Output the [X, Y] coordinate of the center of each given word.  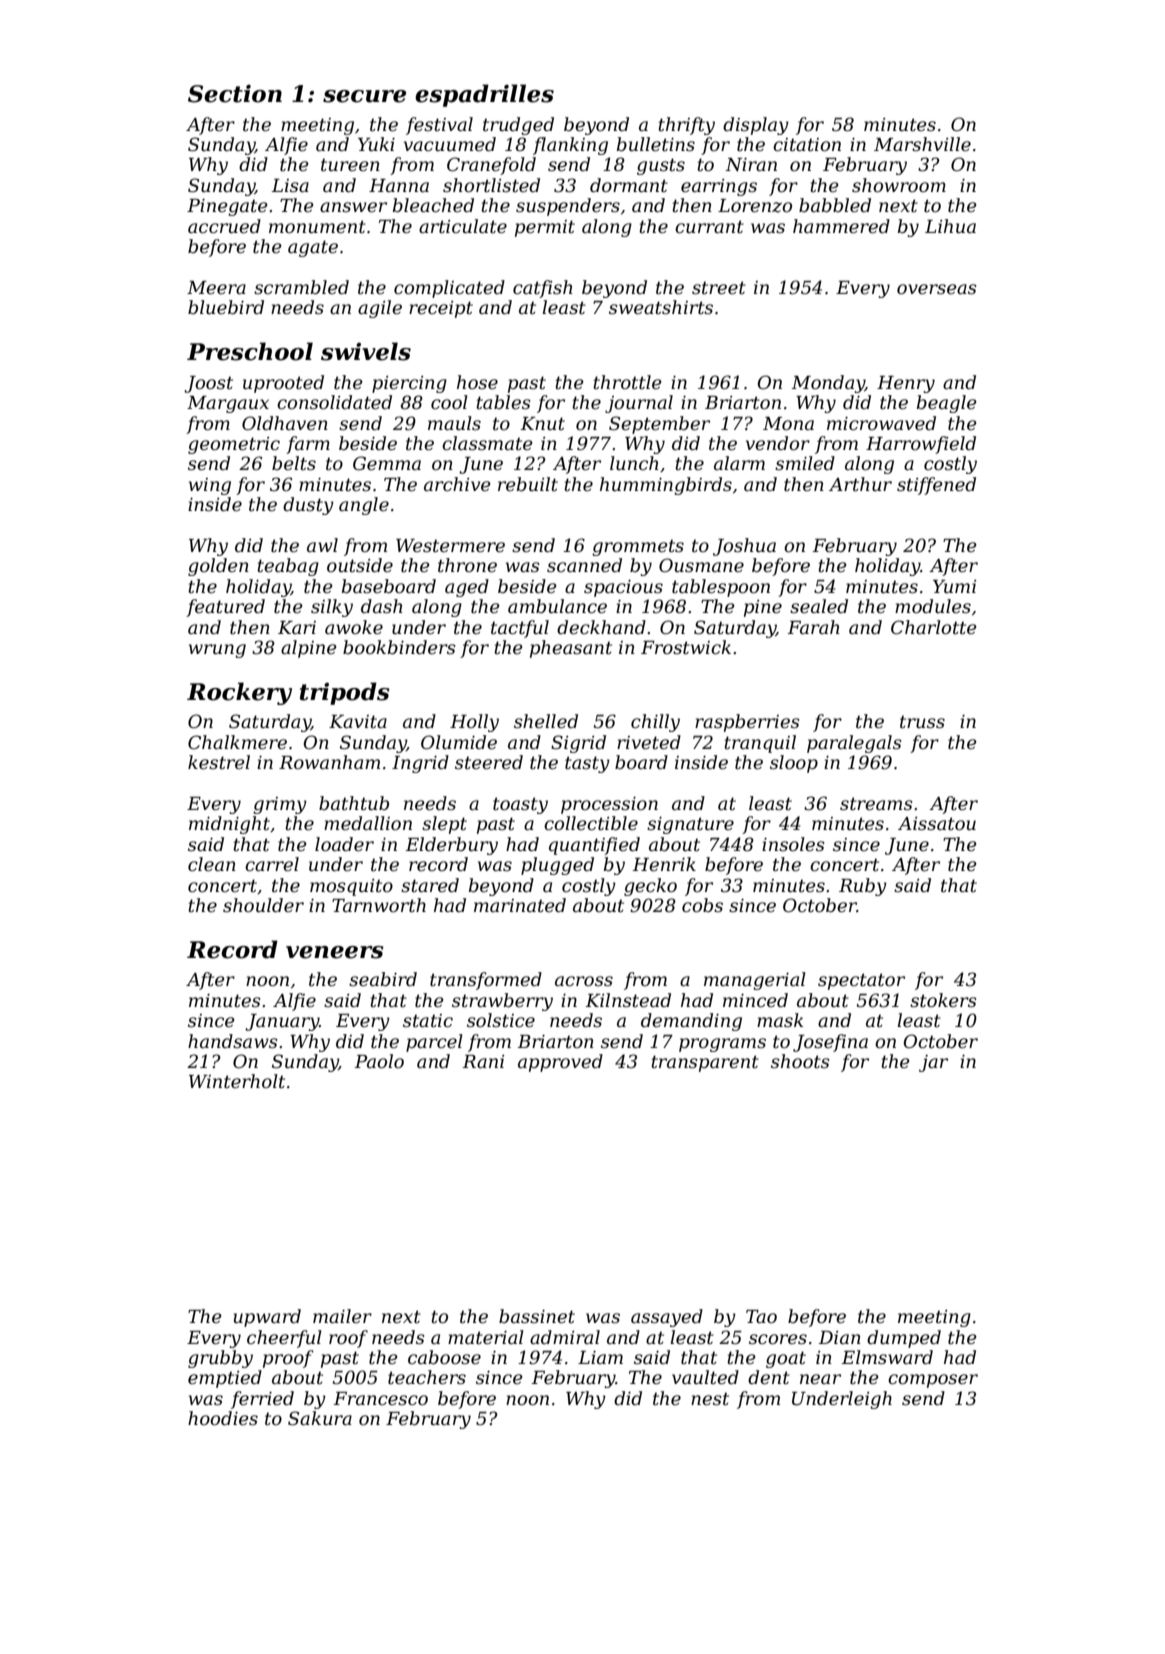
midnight [229, 825]
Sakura [320, 1418]
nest [710, 1399]
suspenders [568, 207]
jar [933, 1063]
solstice [501, 1020]
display [756, 126]
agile [380, 309]
